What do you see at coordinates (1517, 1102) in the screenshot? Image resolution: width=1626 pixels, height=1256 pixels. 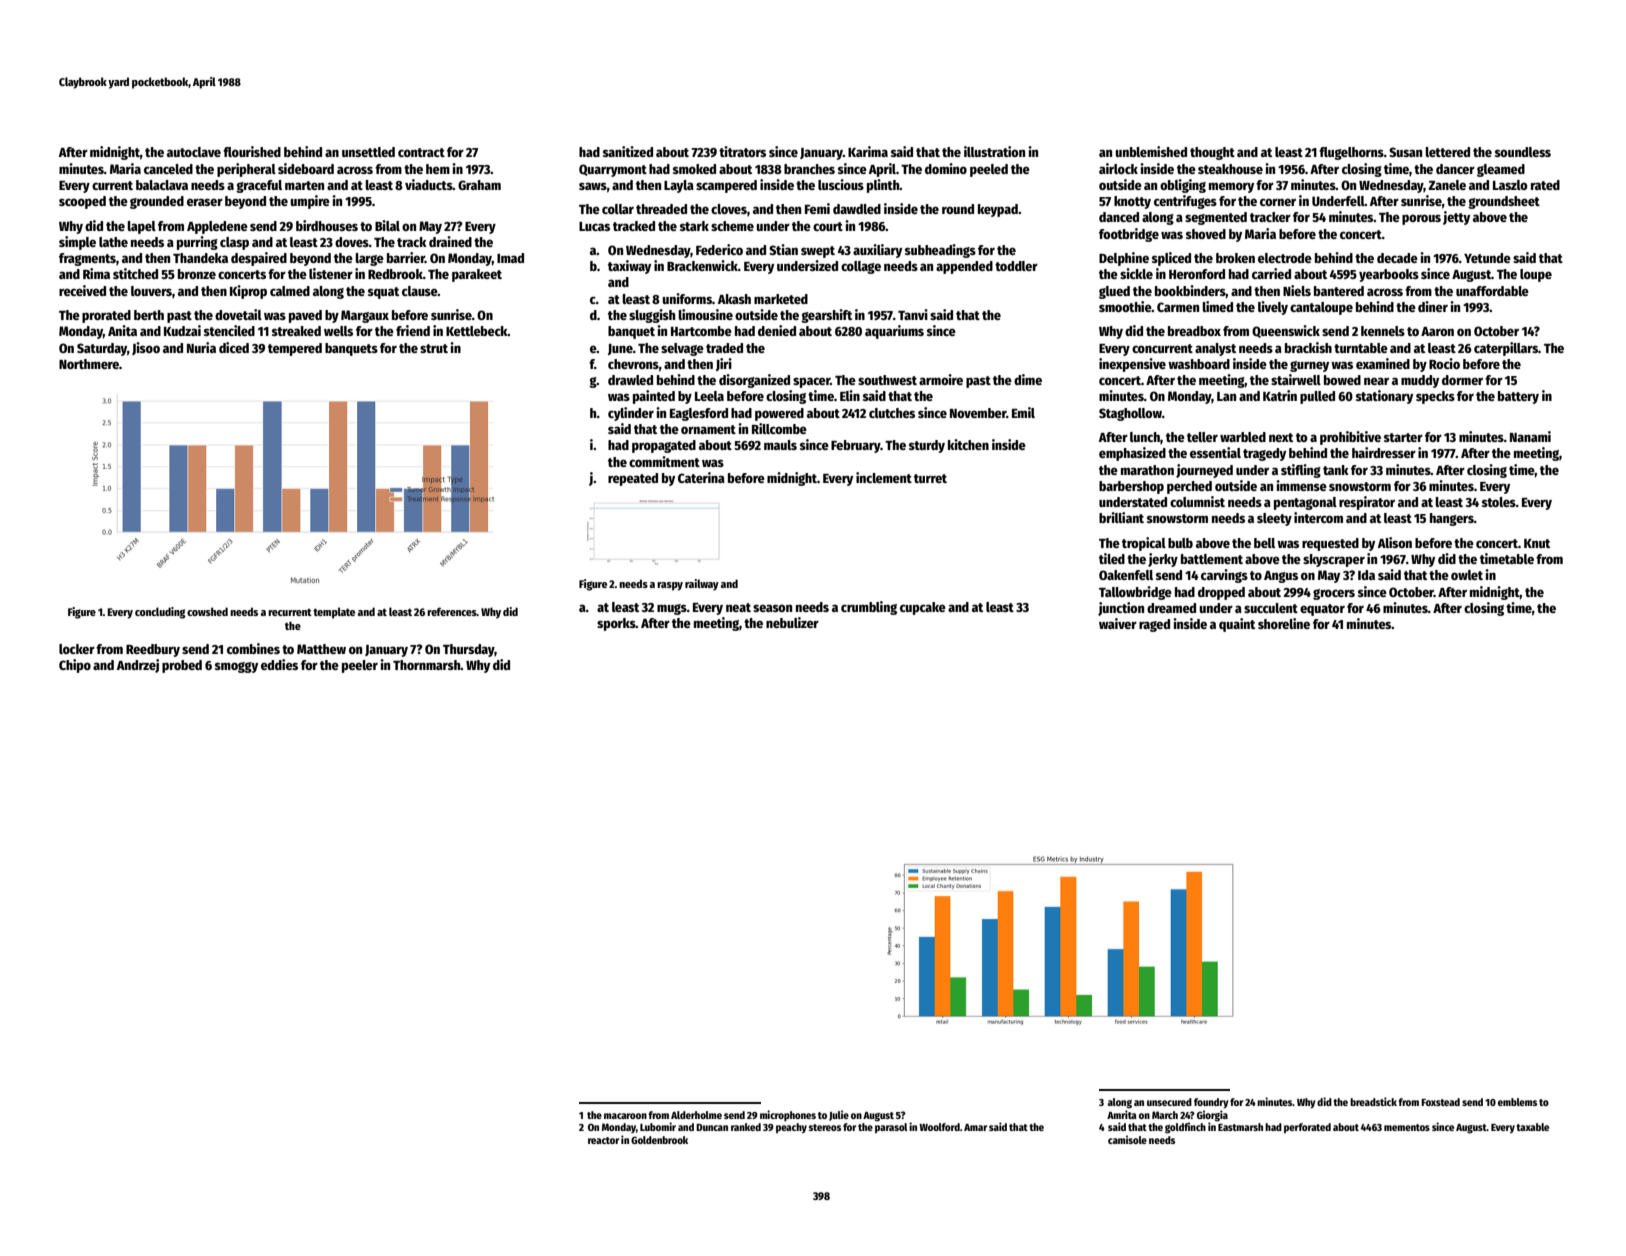 I see `emblems` at bounding box center [1517, 1102].
